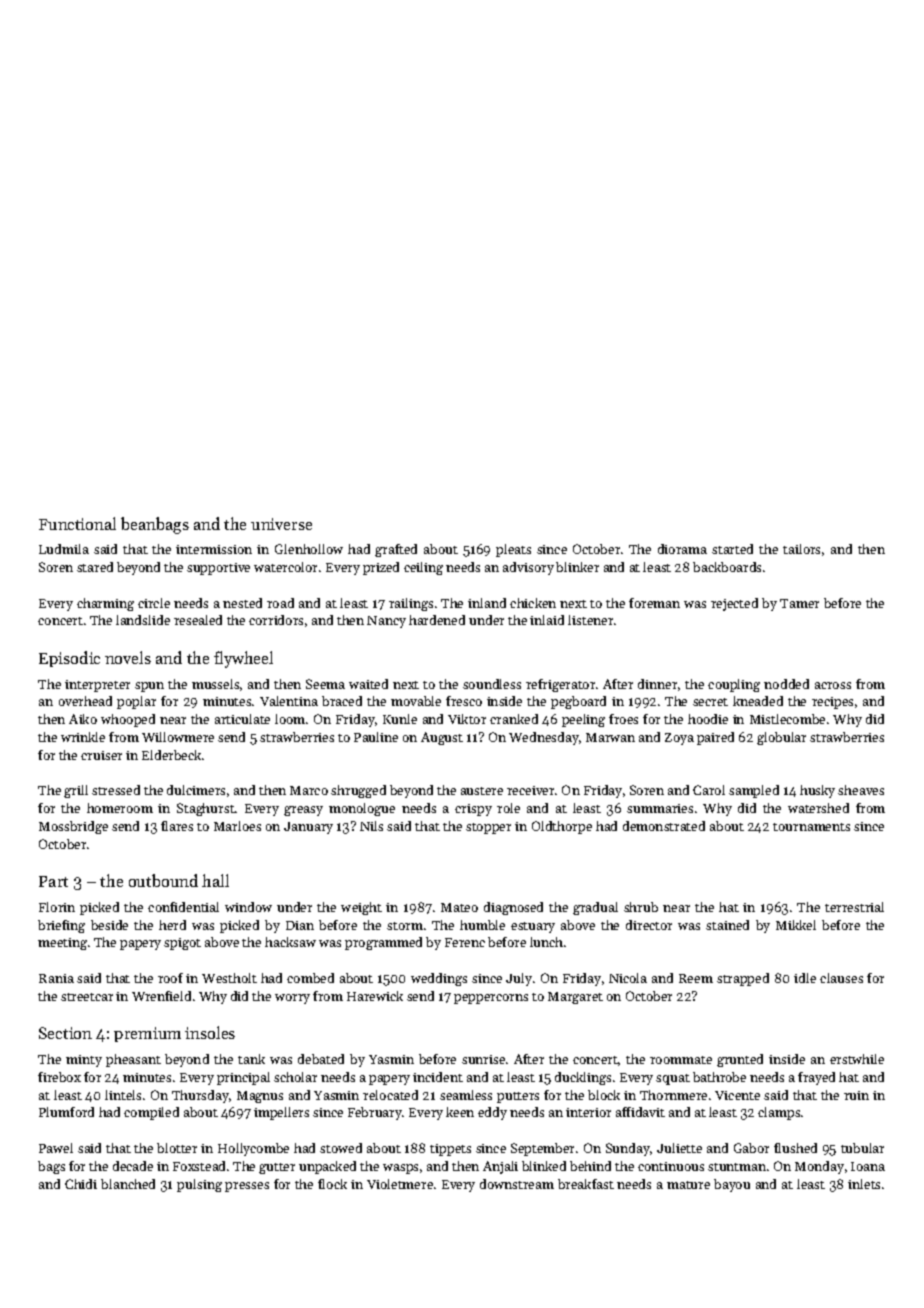  I want to click on Anjali, so click(500, 1167).
